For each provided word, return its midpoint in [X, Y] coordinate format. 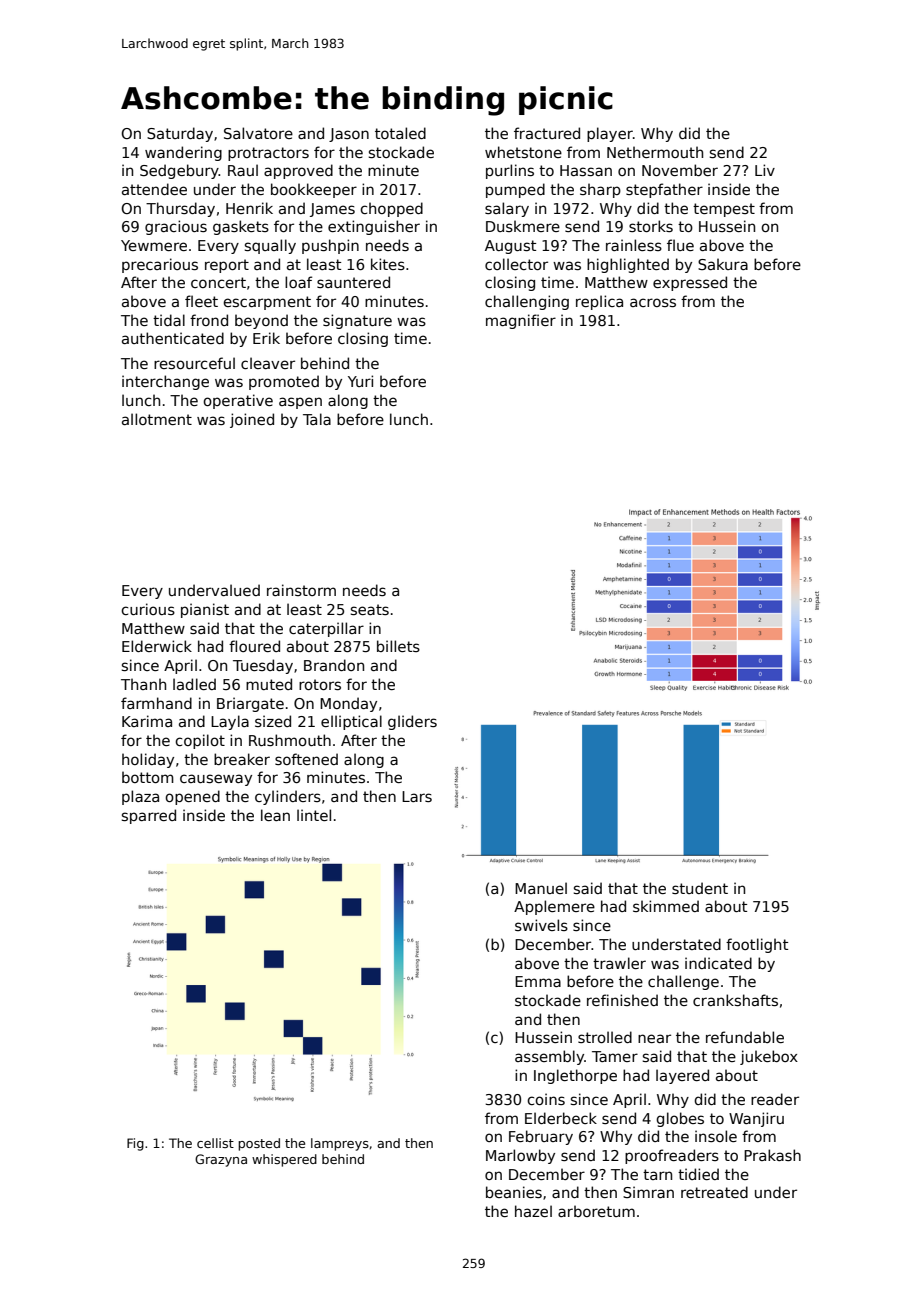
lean [275, 815]
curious [148, 609]
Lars [417, 796]
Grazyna [221, 1160]
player [610, 134]
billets [398, 646]
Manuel [541, 888]
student [700, 888]
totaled [400, 133]
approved [298, 171]
